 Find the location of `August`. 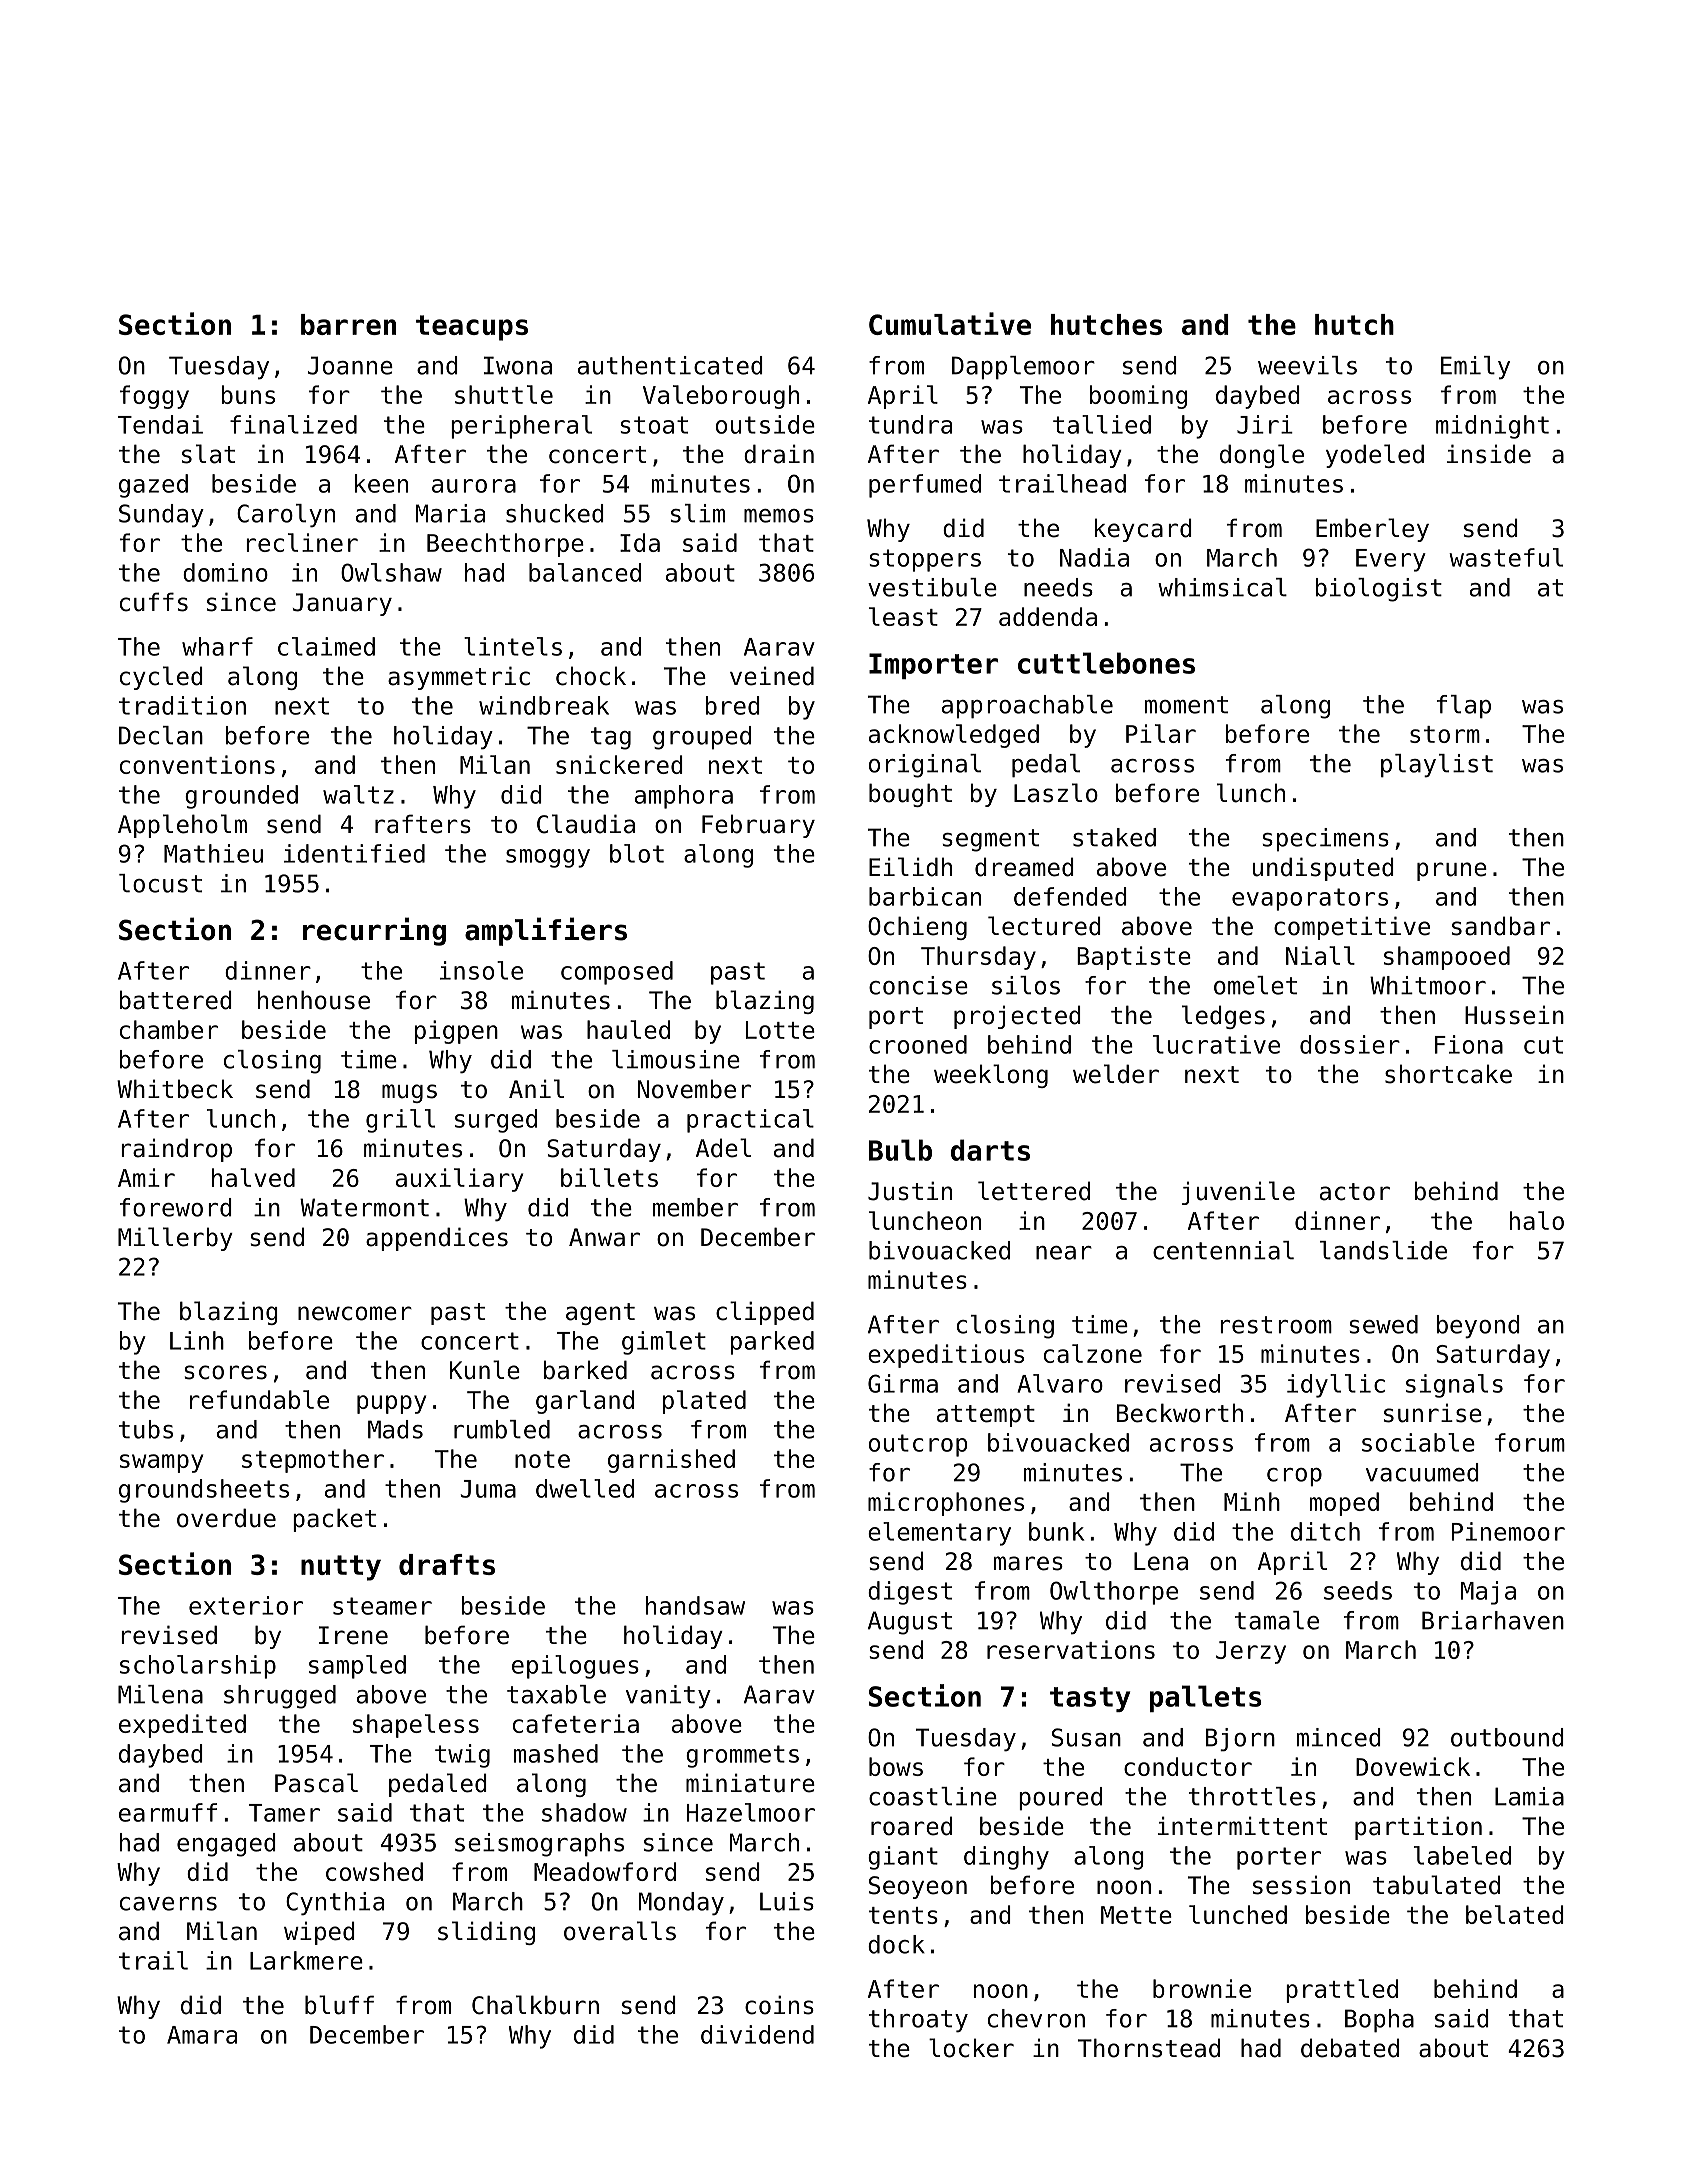

August is located at coordinates (910, 1623).
